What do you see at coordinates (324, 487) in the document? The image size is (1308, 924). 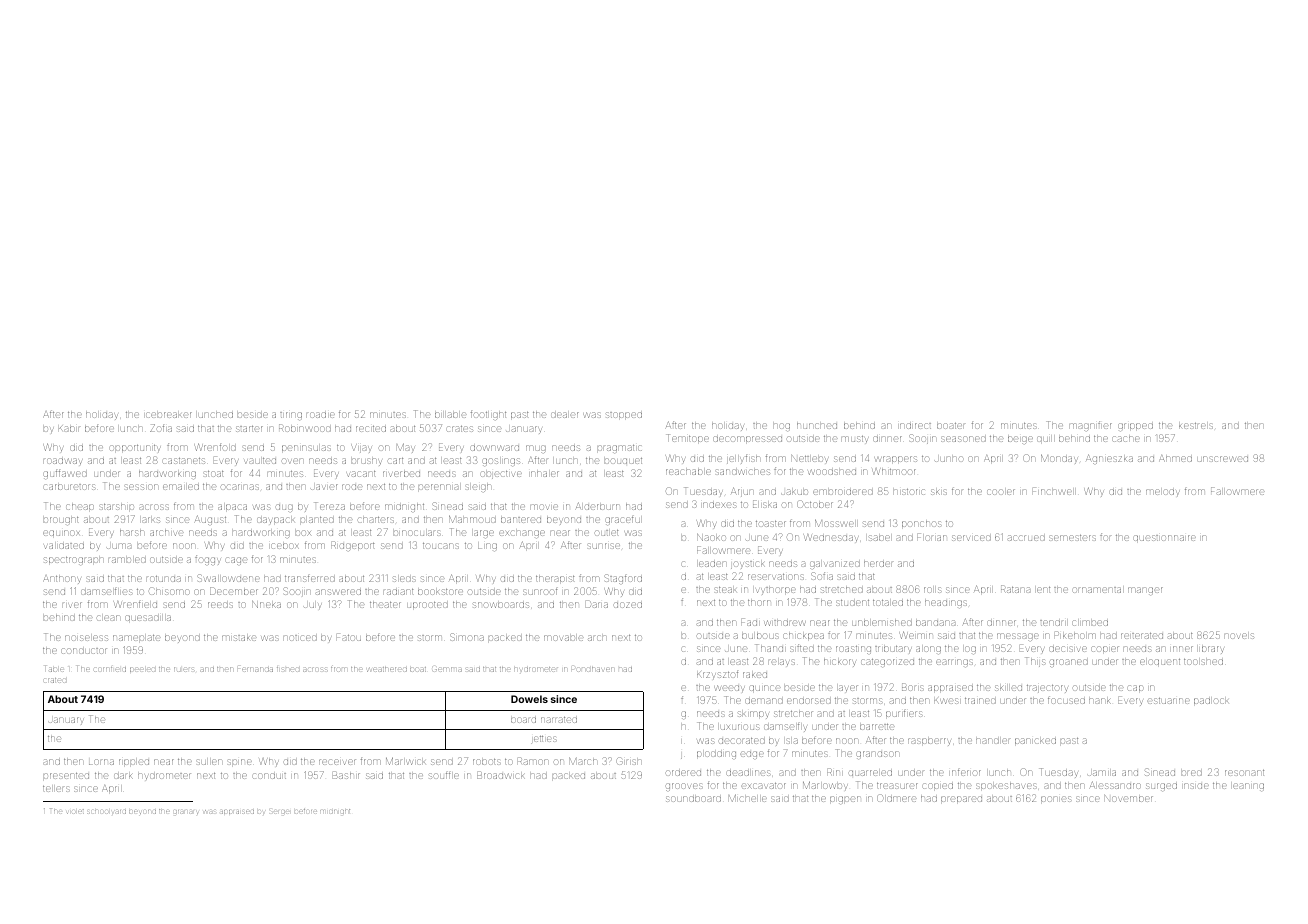 I see `Javier` at bounding box center [324, 487].
